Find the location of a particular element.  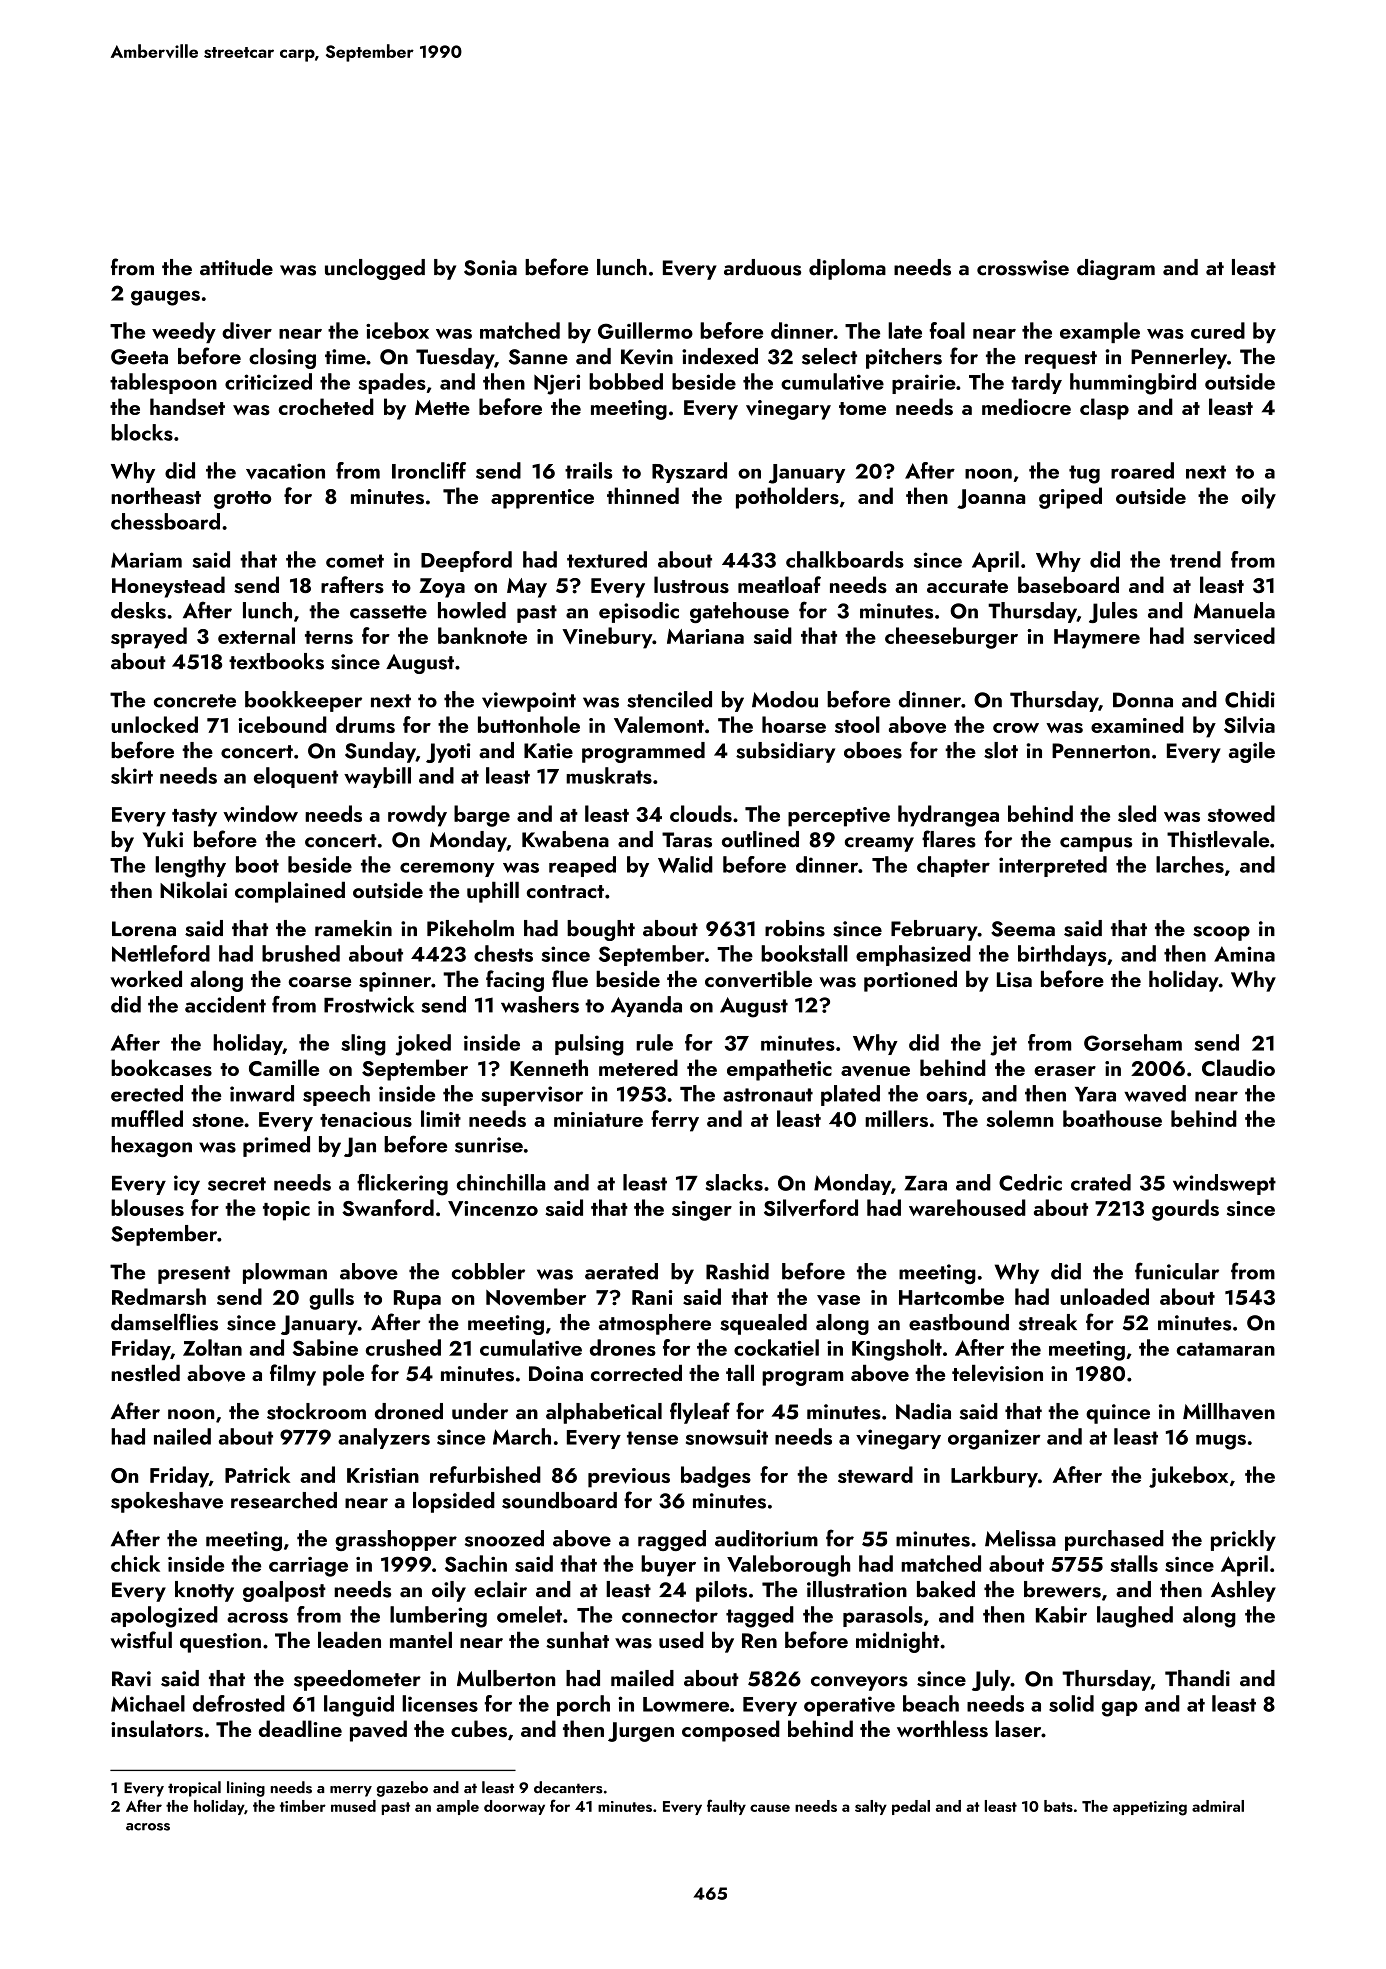

question is located at coordinates (220, 1643).
